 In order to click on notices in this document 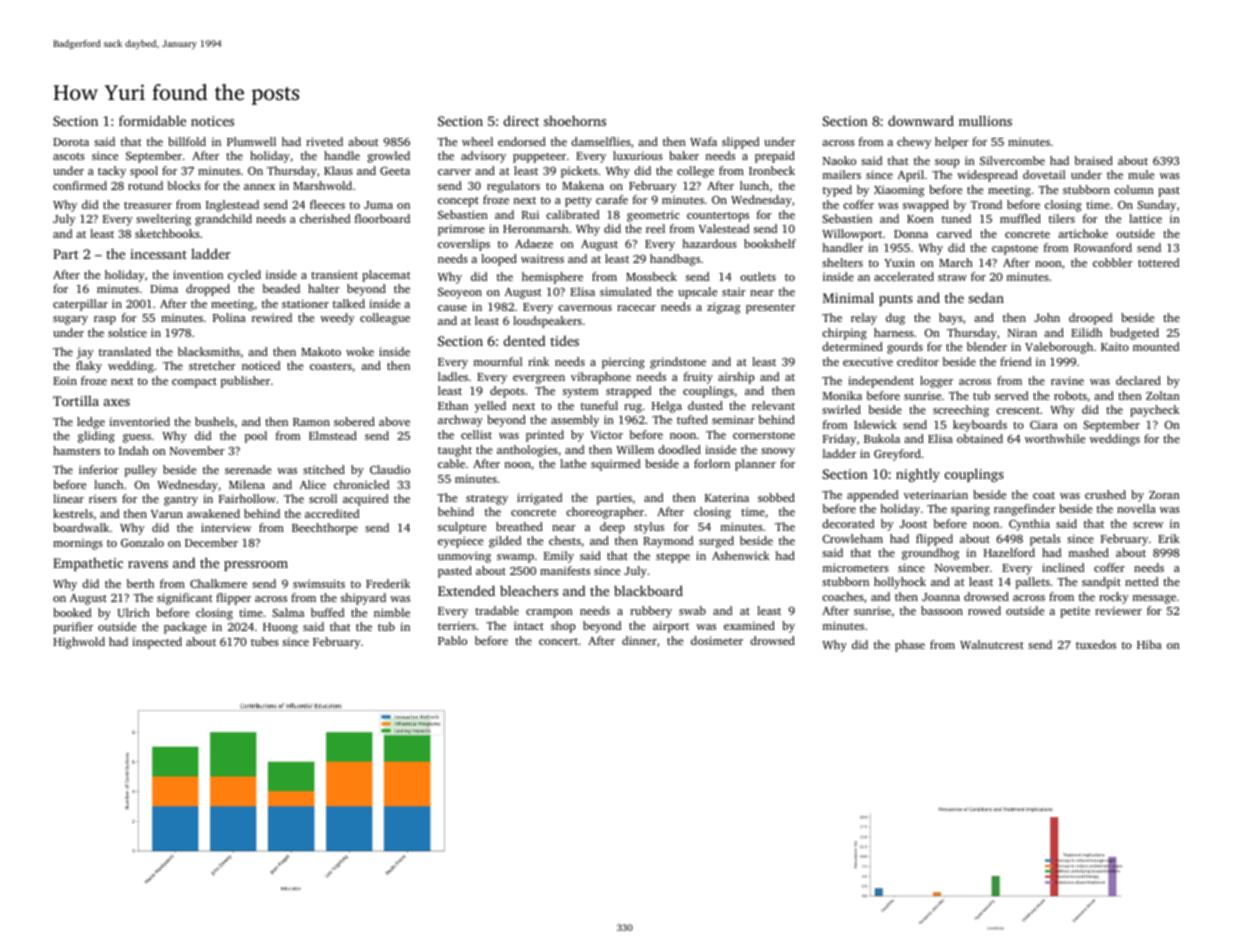, I will do `click(212, 121)`.
